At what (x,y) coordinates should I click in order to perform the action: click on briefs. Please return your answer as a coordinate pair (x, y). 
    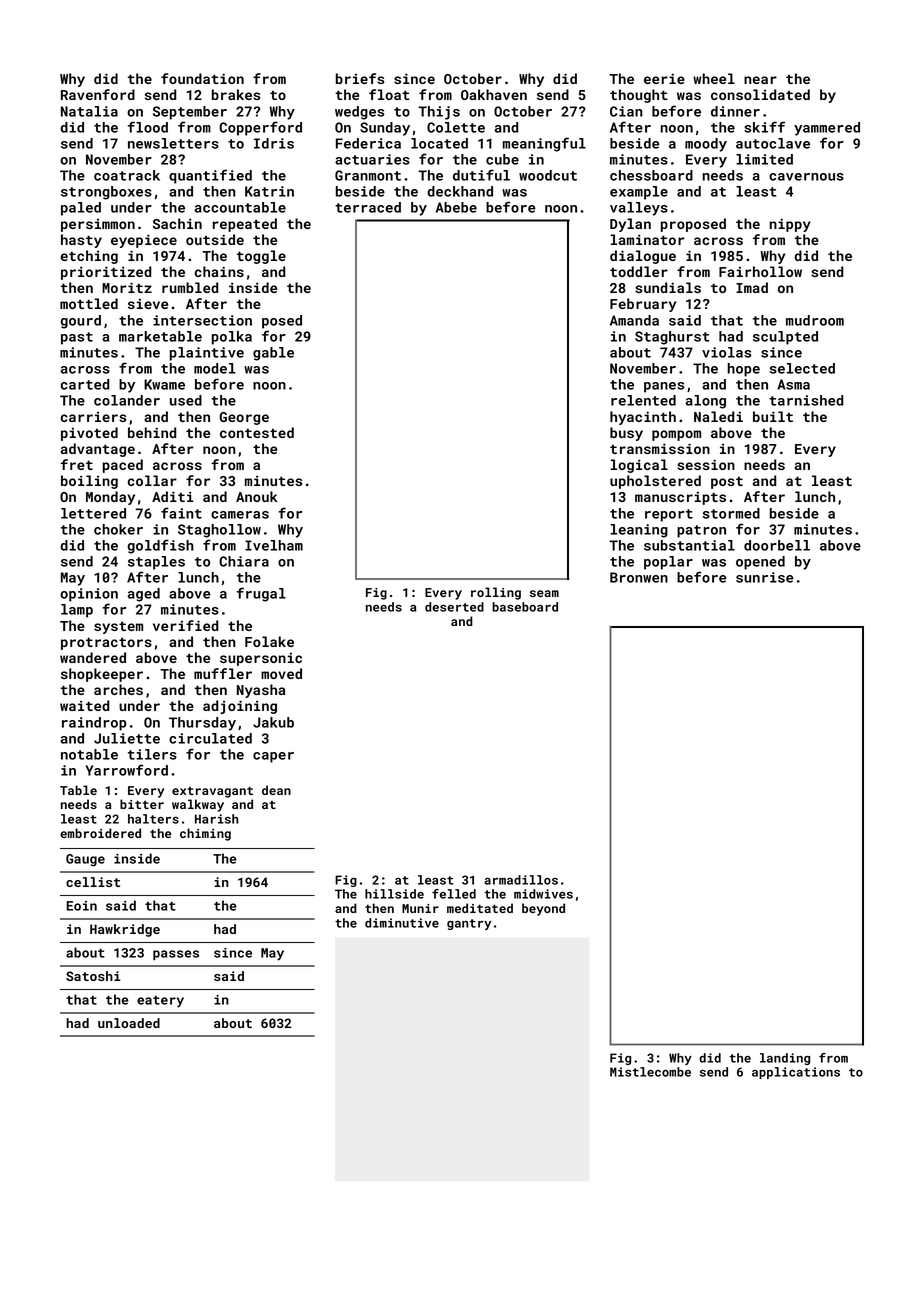
    Looking at the image, I should click on (360, 78).
